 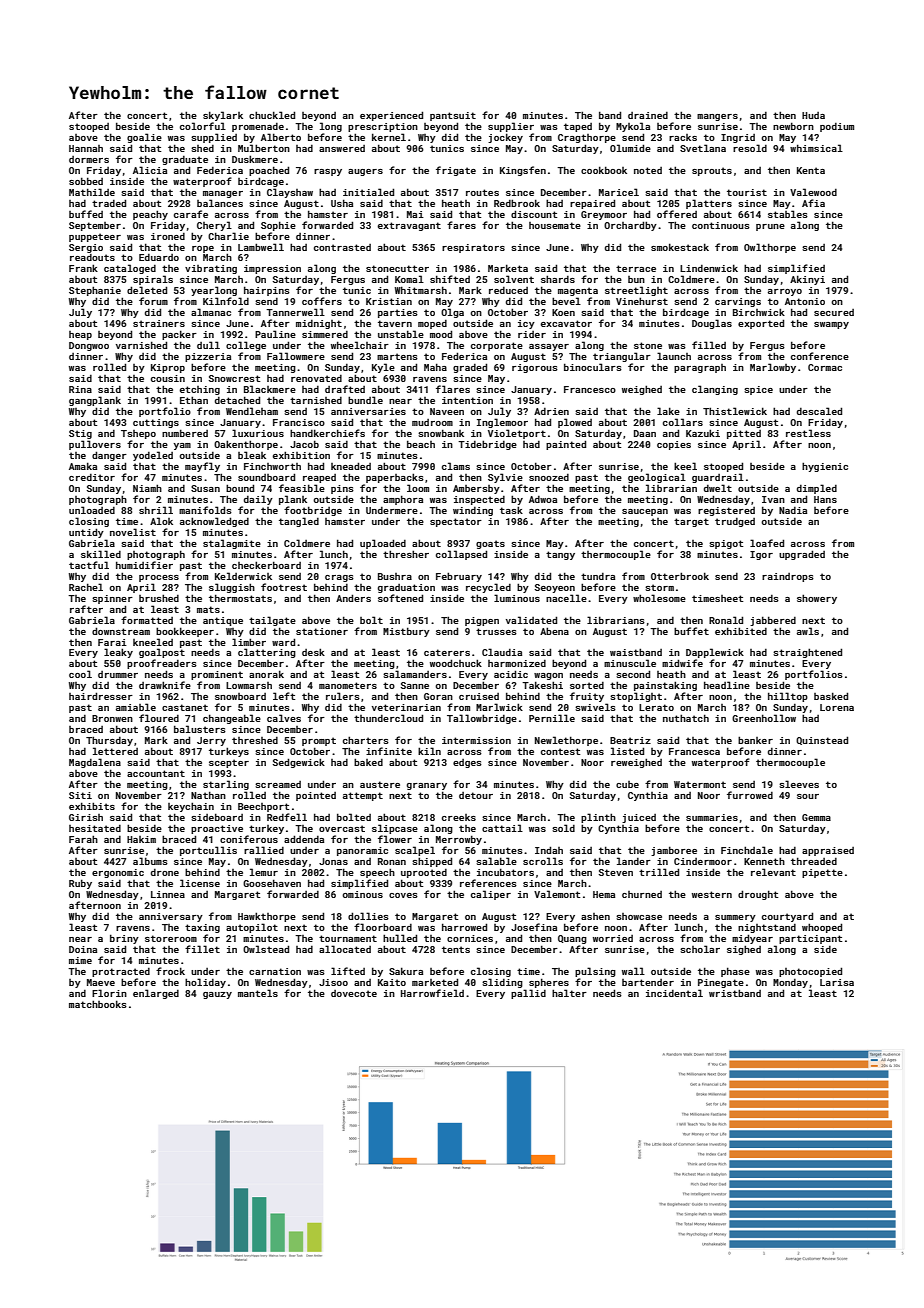 I want to click on anniversaries, so click(x=368, y=411).
